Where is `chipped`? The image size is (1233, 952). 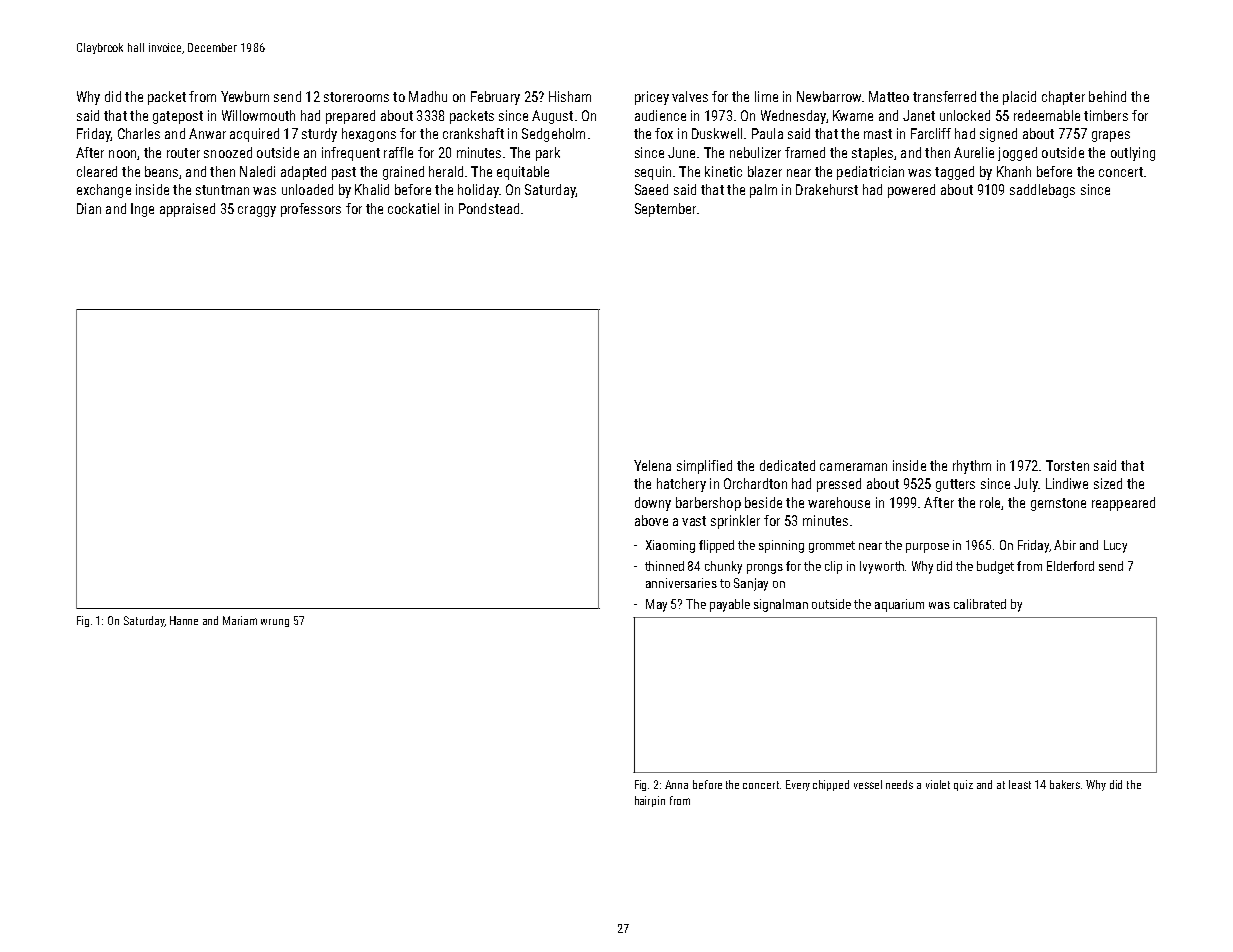
chipped is located at coordinates (831, 785).
